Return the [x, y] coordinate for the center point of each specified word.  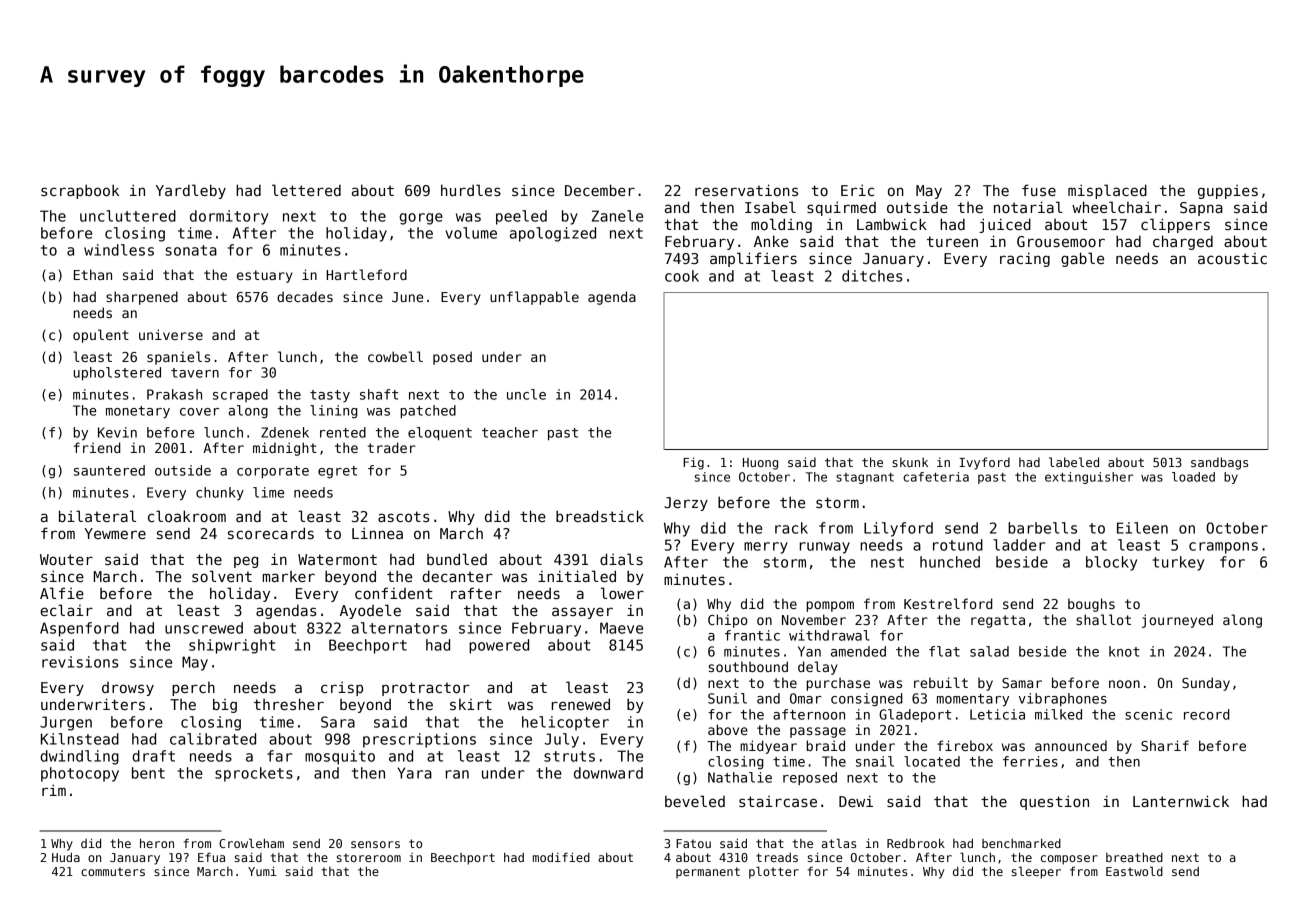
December [600, 190]
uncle [526, 394]
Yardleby [191, 191]
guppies [1228, 192]
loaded [1193, 477]
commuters [113, 871]
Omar [806, 698]
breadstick [600, 516]
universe [171, 334]
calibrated [213, 739]
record [1207, 714]
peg [246, 562]
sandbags [1219, 463]
